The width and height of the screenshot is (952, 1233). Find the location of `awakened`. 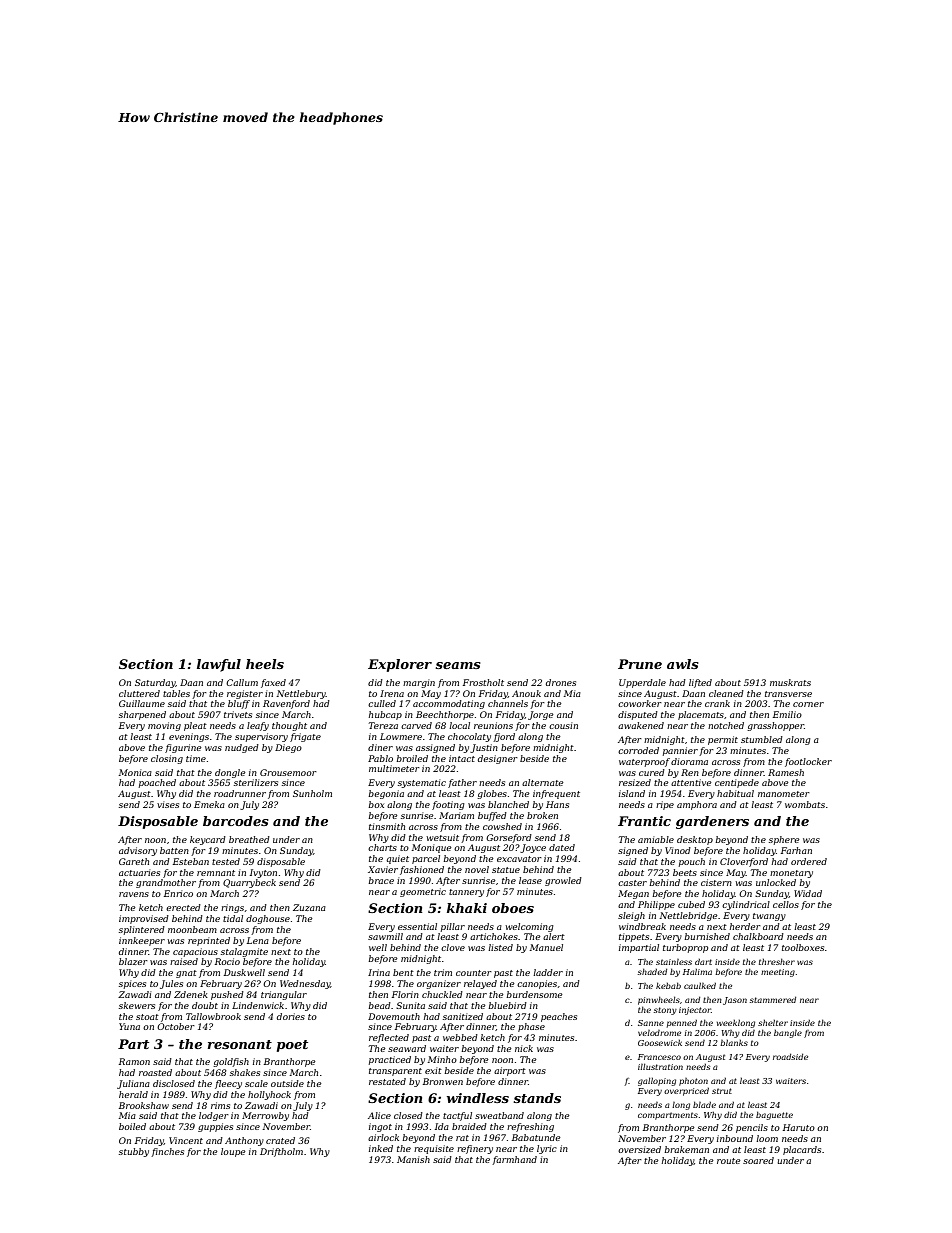

awakened is located at coordinates (641, 725).
